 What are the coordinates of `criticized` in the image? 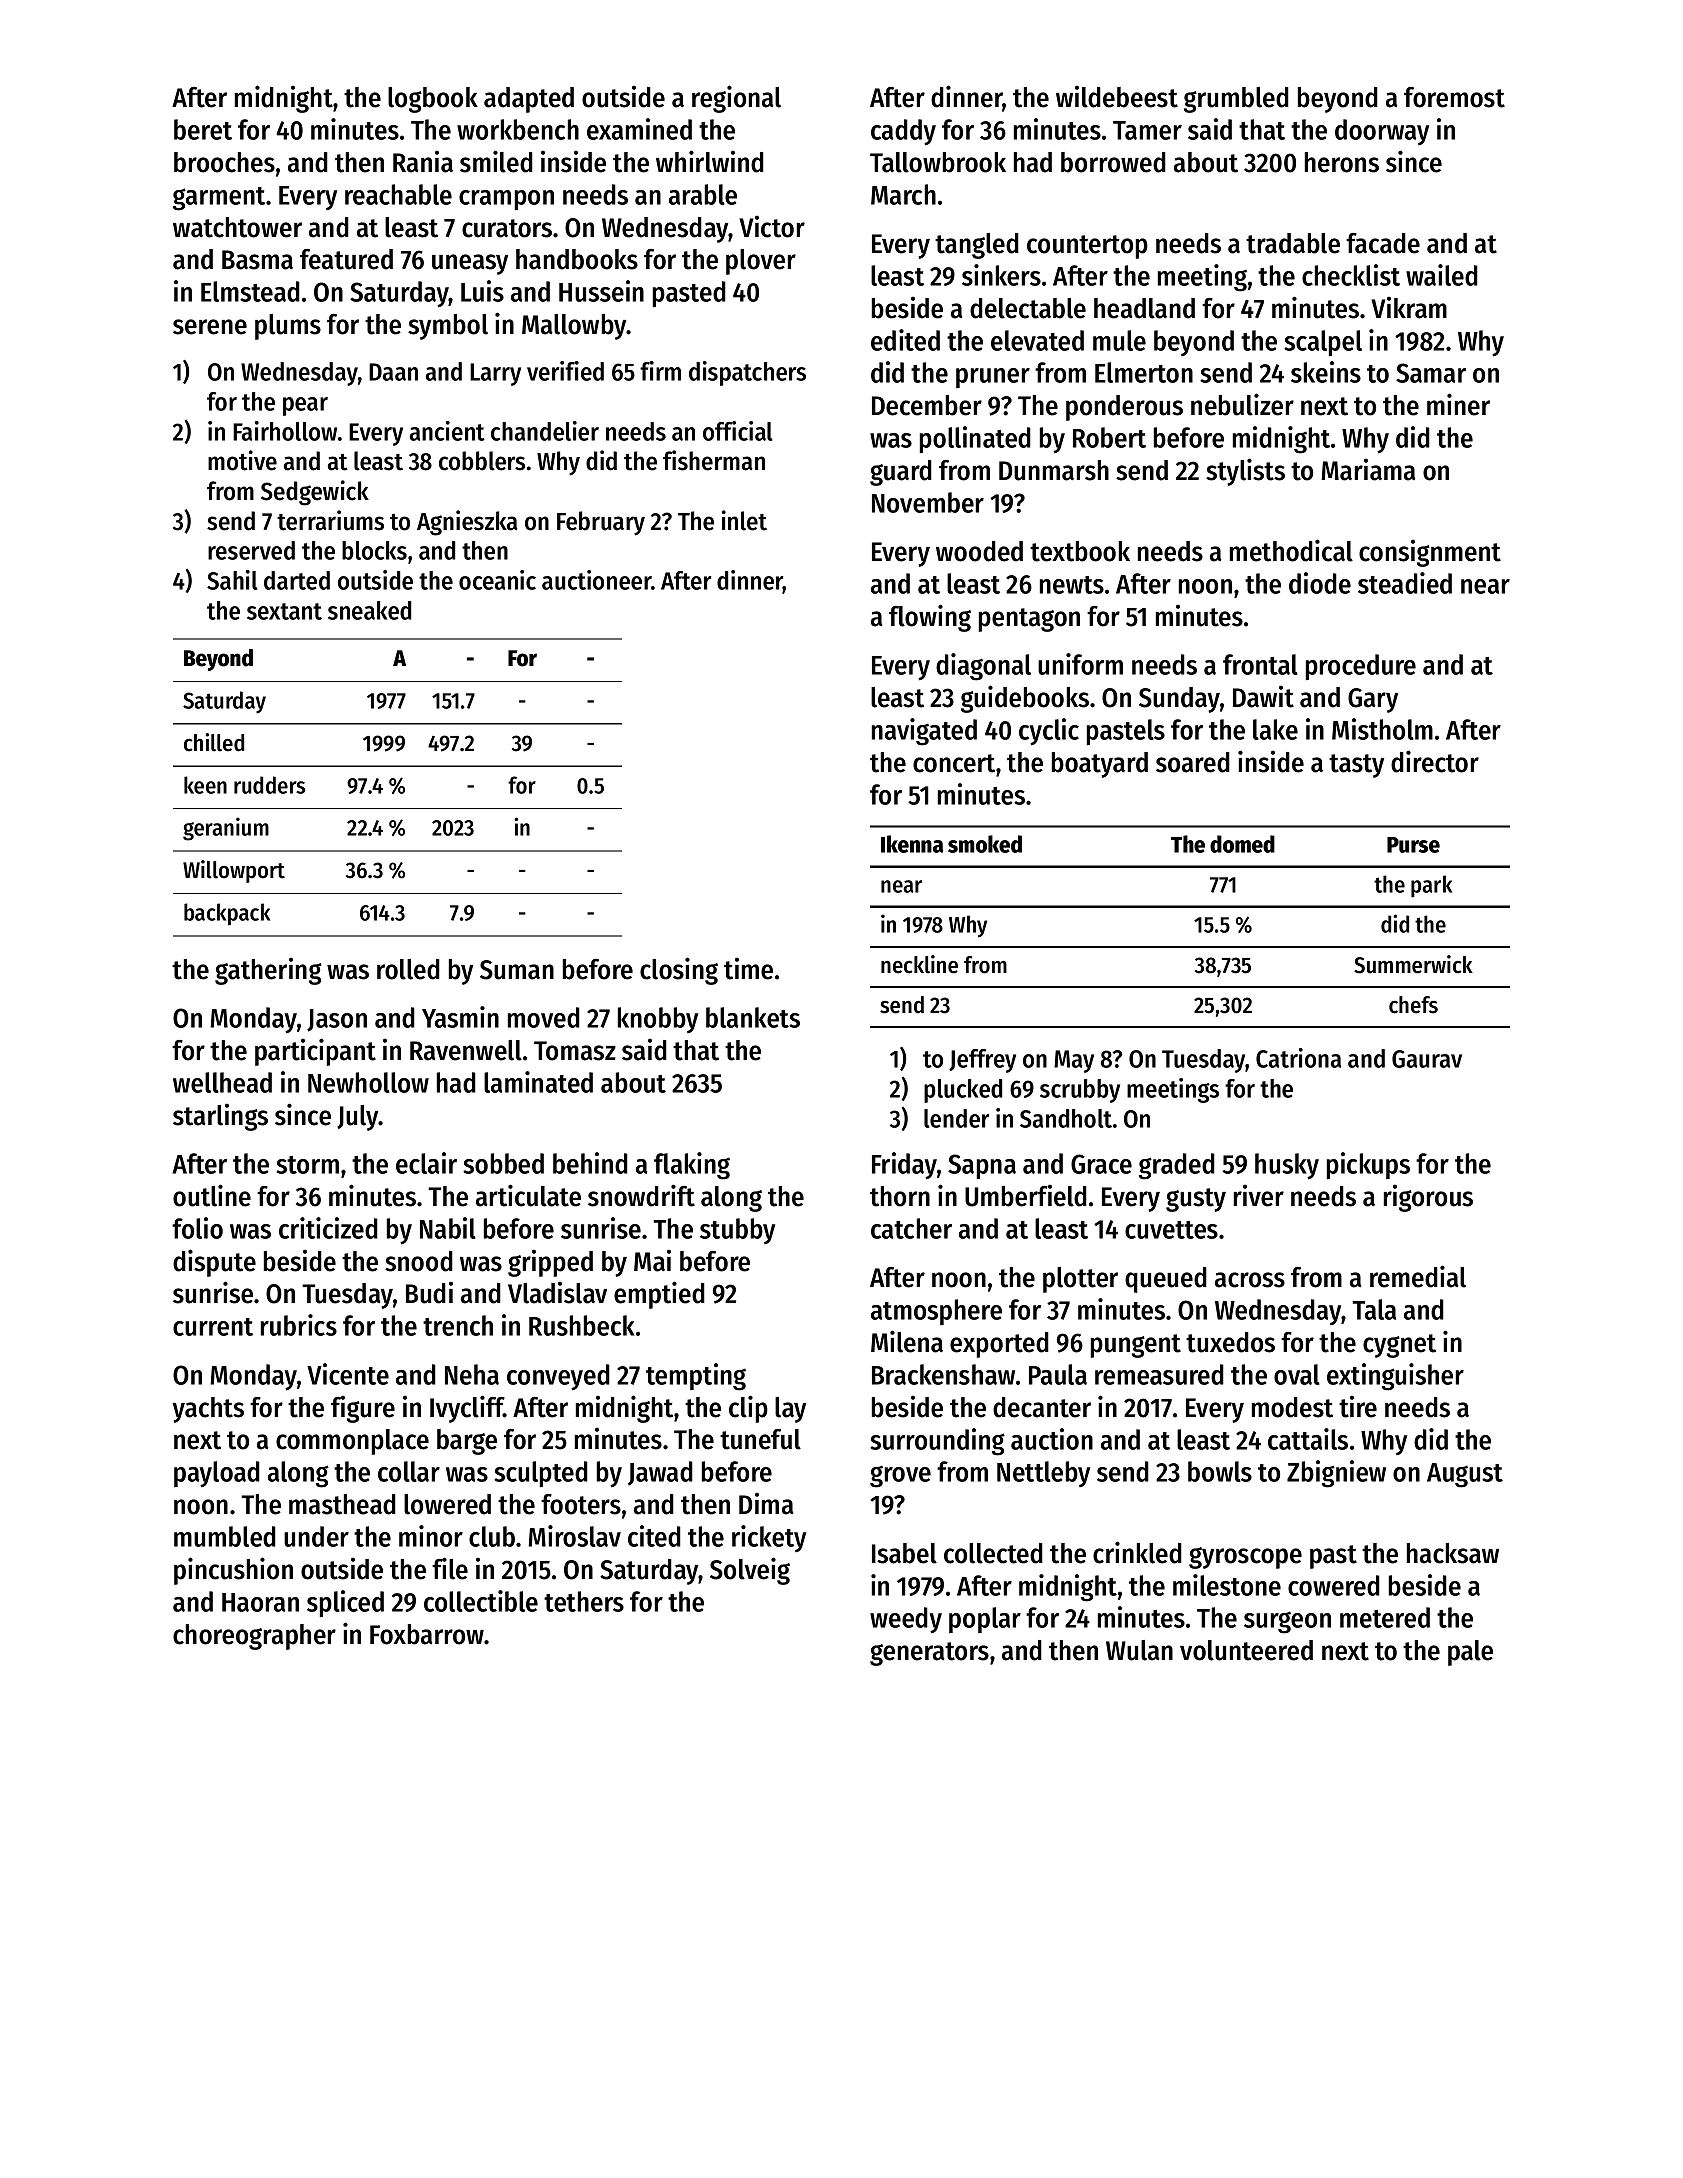 It's located at (328, 1228).
